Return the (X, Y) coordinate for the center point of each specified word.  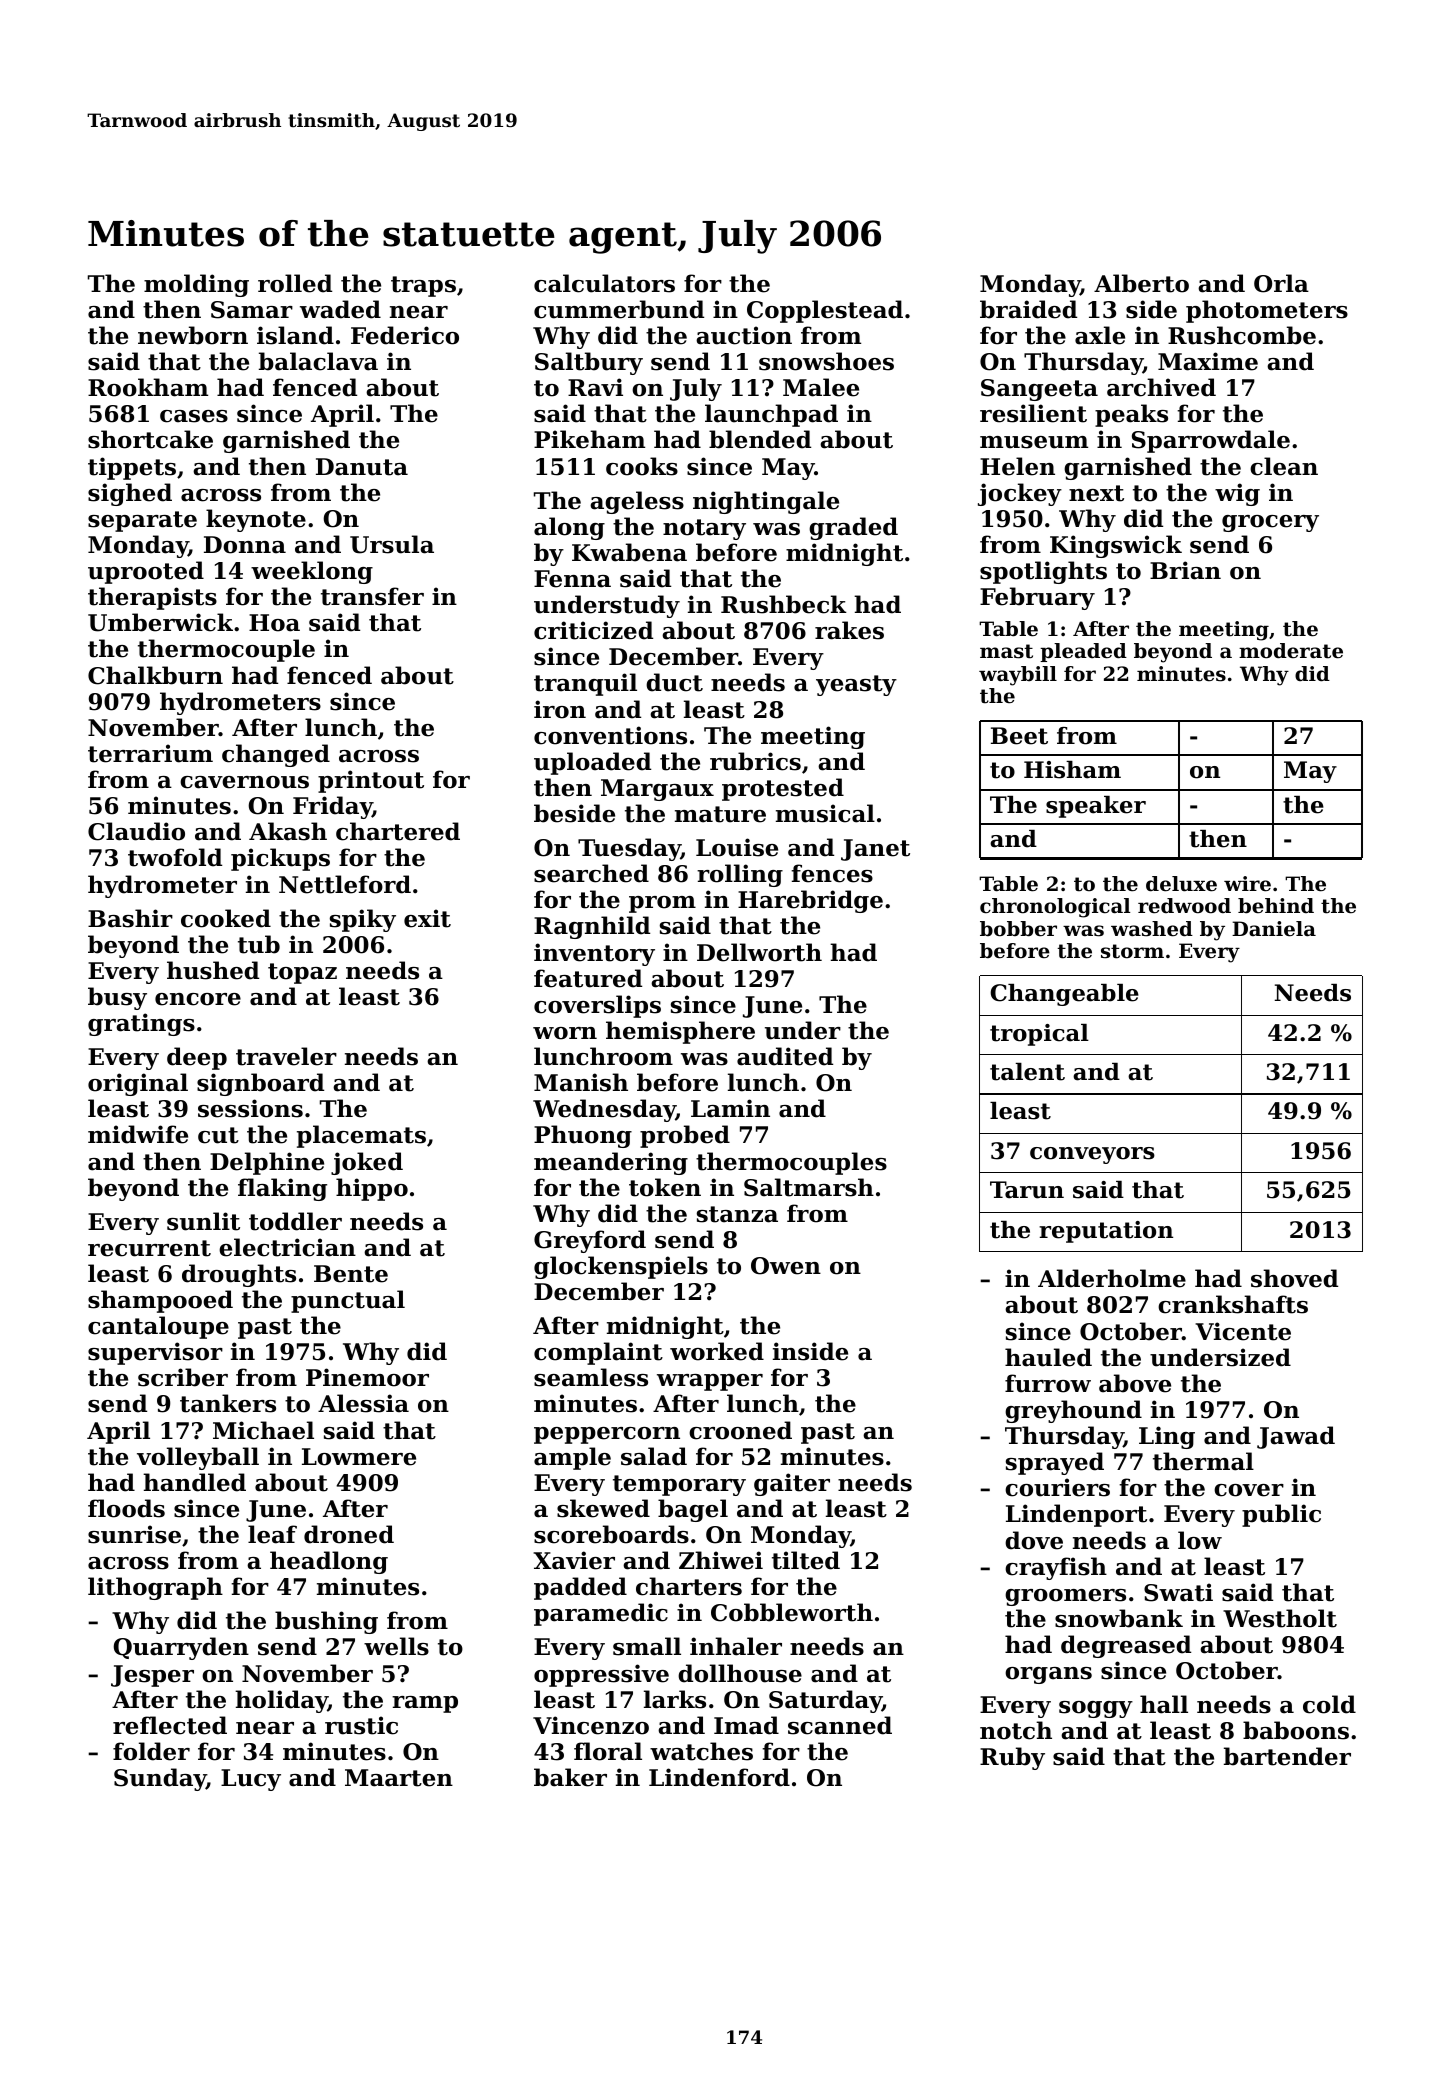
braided (1028, 309)
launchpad (771, 415)
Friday (332, 807)
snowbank (1119, 1618)
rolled (295, 283)
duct (674, 682)
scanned (840, 1725)
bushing (326, 1622)
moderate (1291, 651)
